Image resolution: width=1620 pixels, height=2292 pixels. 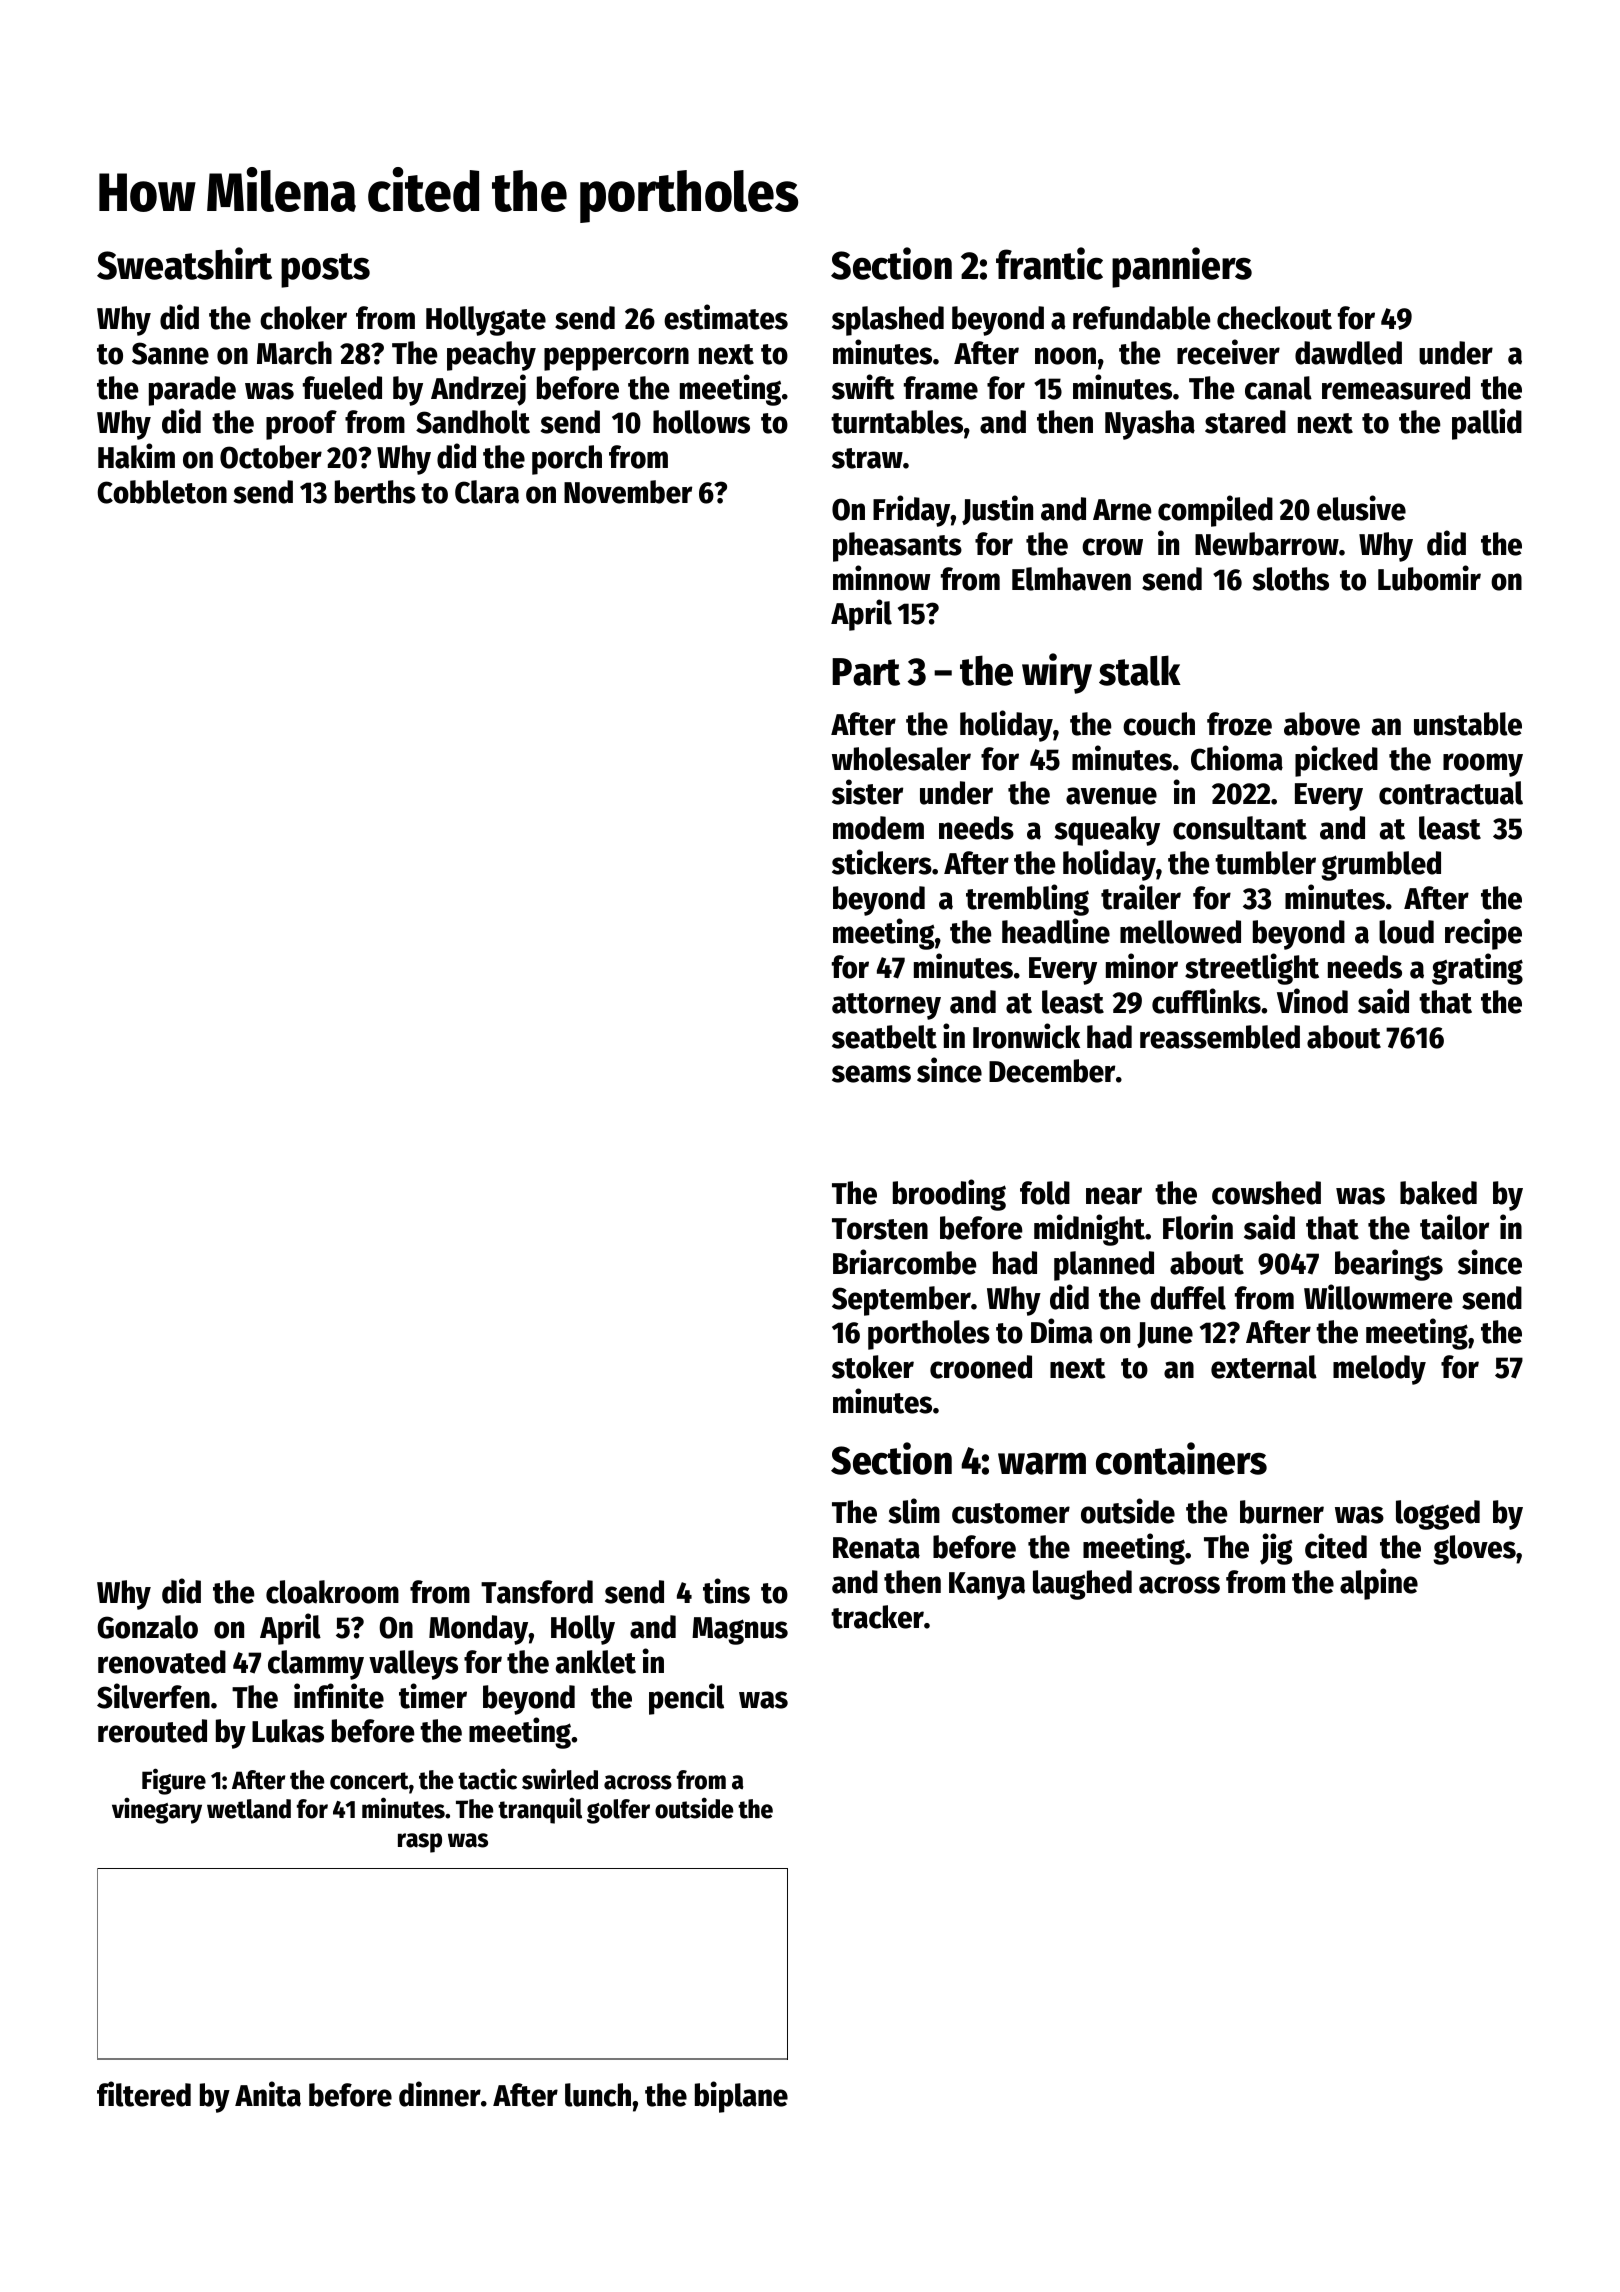 I want to click on Lubomir, so click(x=1429, y=578).
